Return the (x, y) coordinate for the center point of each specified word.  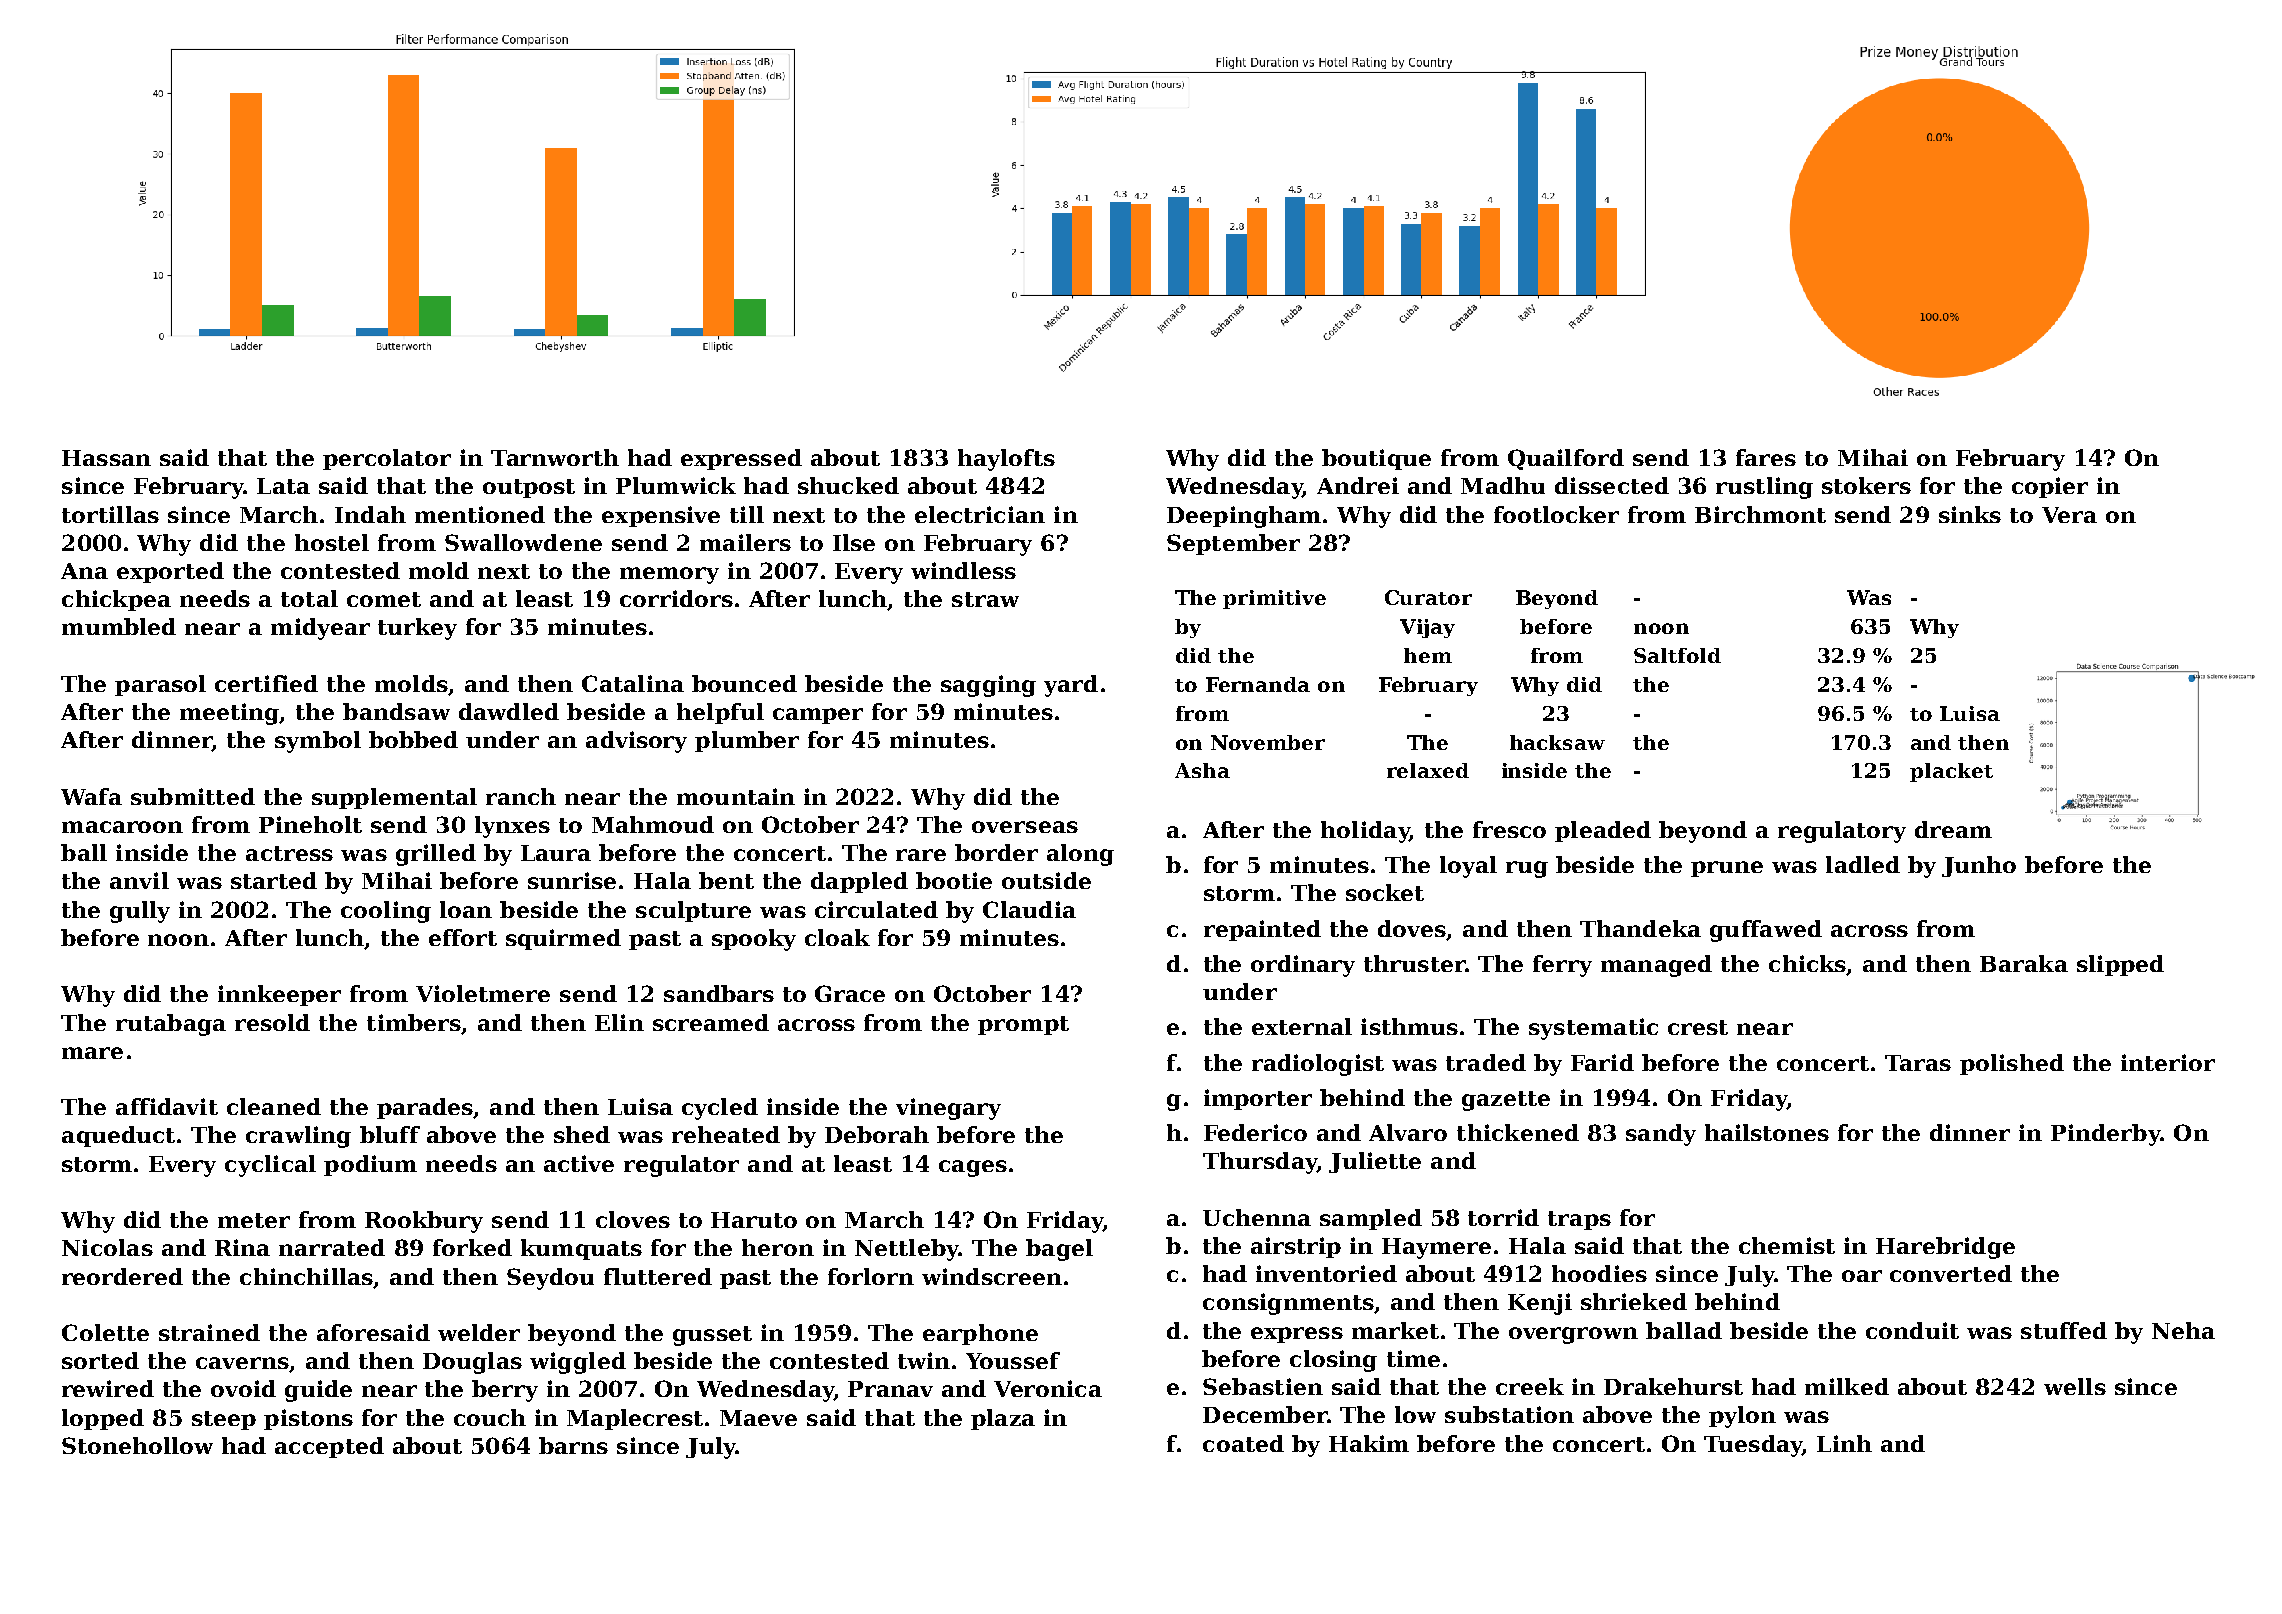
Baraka (2024, 963)
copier (2050, 487)
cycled (720, 1109)
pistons (308, 1419)
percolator (387, 459)
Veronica (1048, 1388)
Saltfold (1677, 655)
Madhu (1503, 485)
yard (1071, 686)
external (1302, 1026)
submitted (193, 796)
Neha (2183, 1330)
